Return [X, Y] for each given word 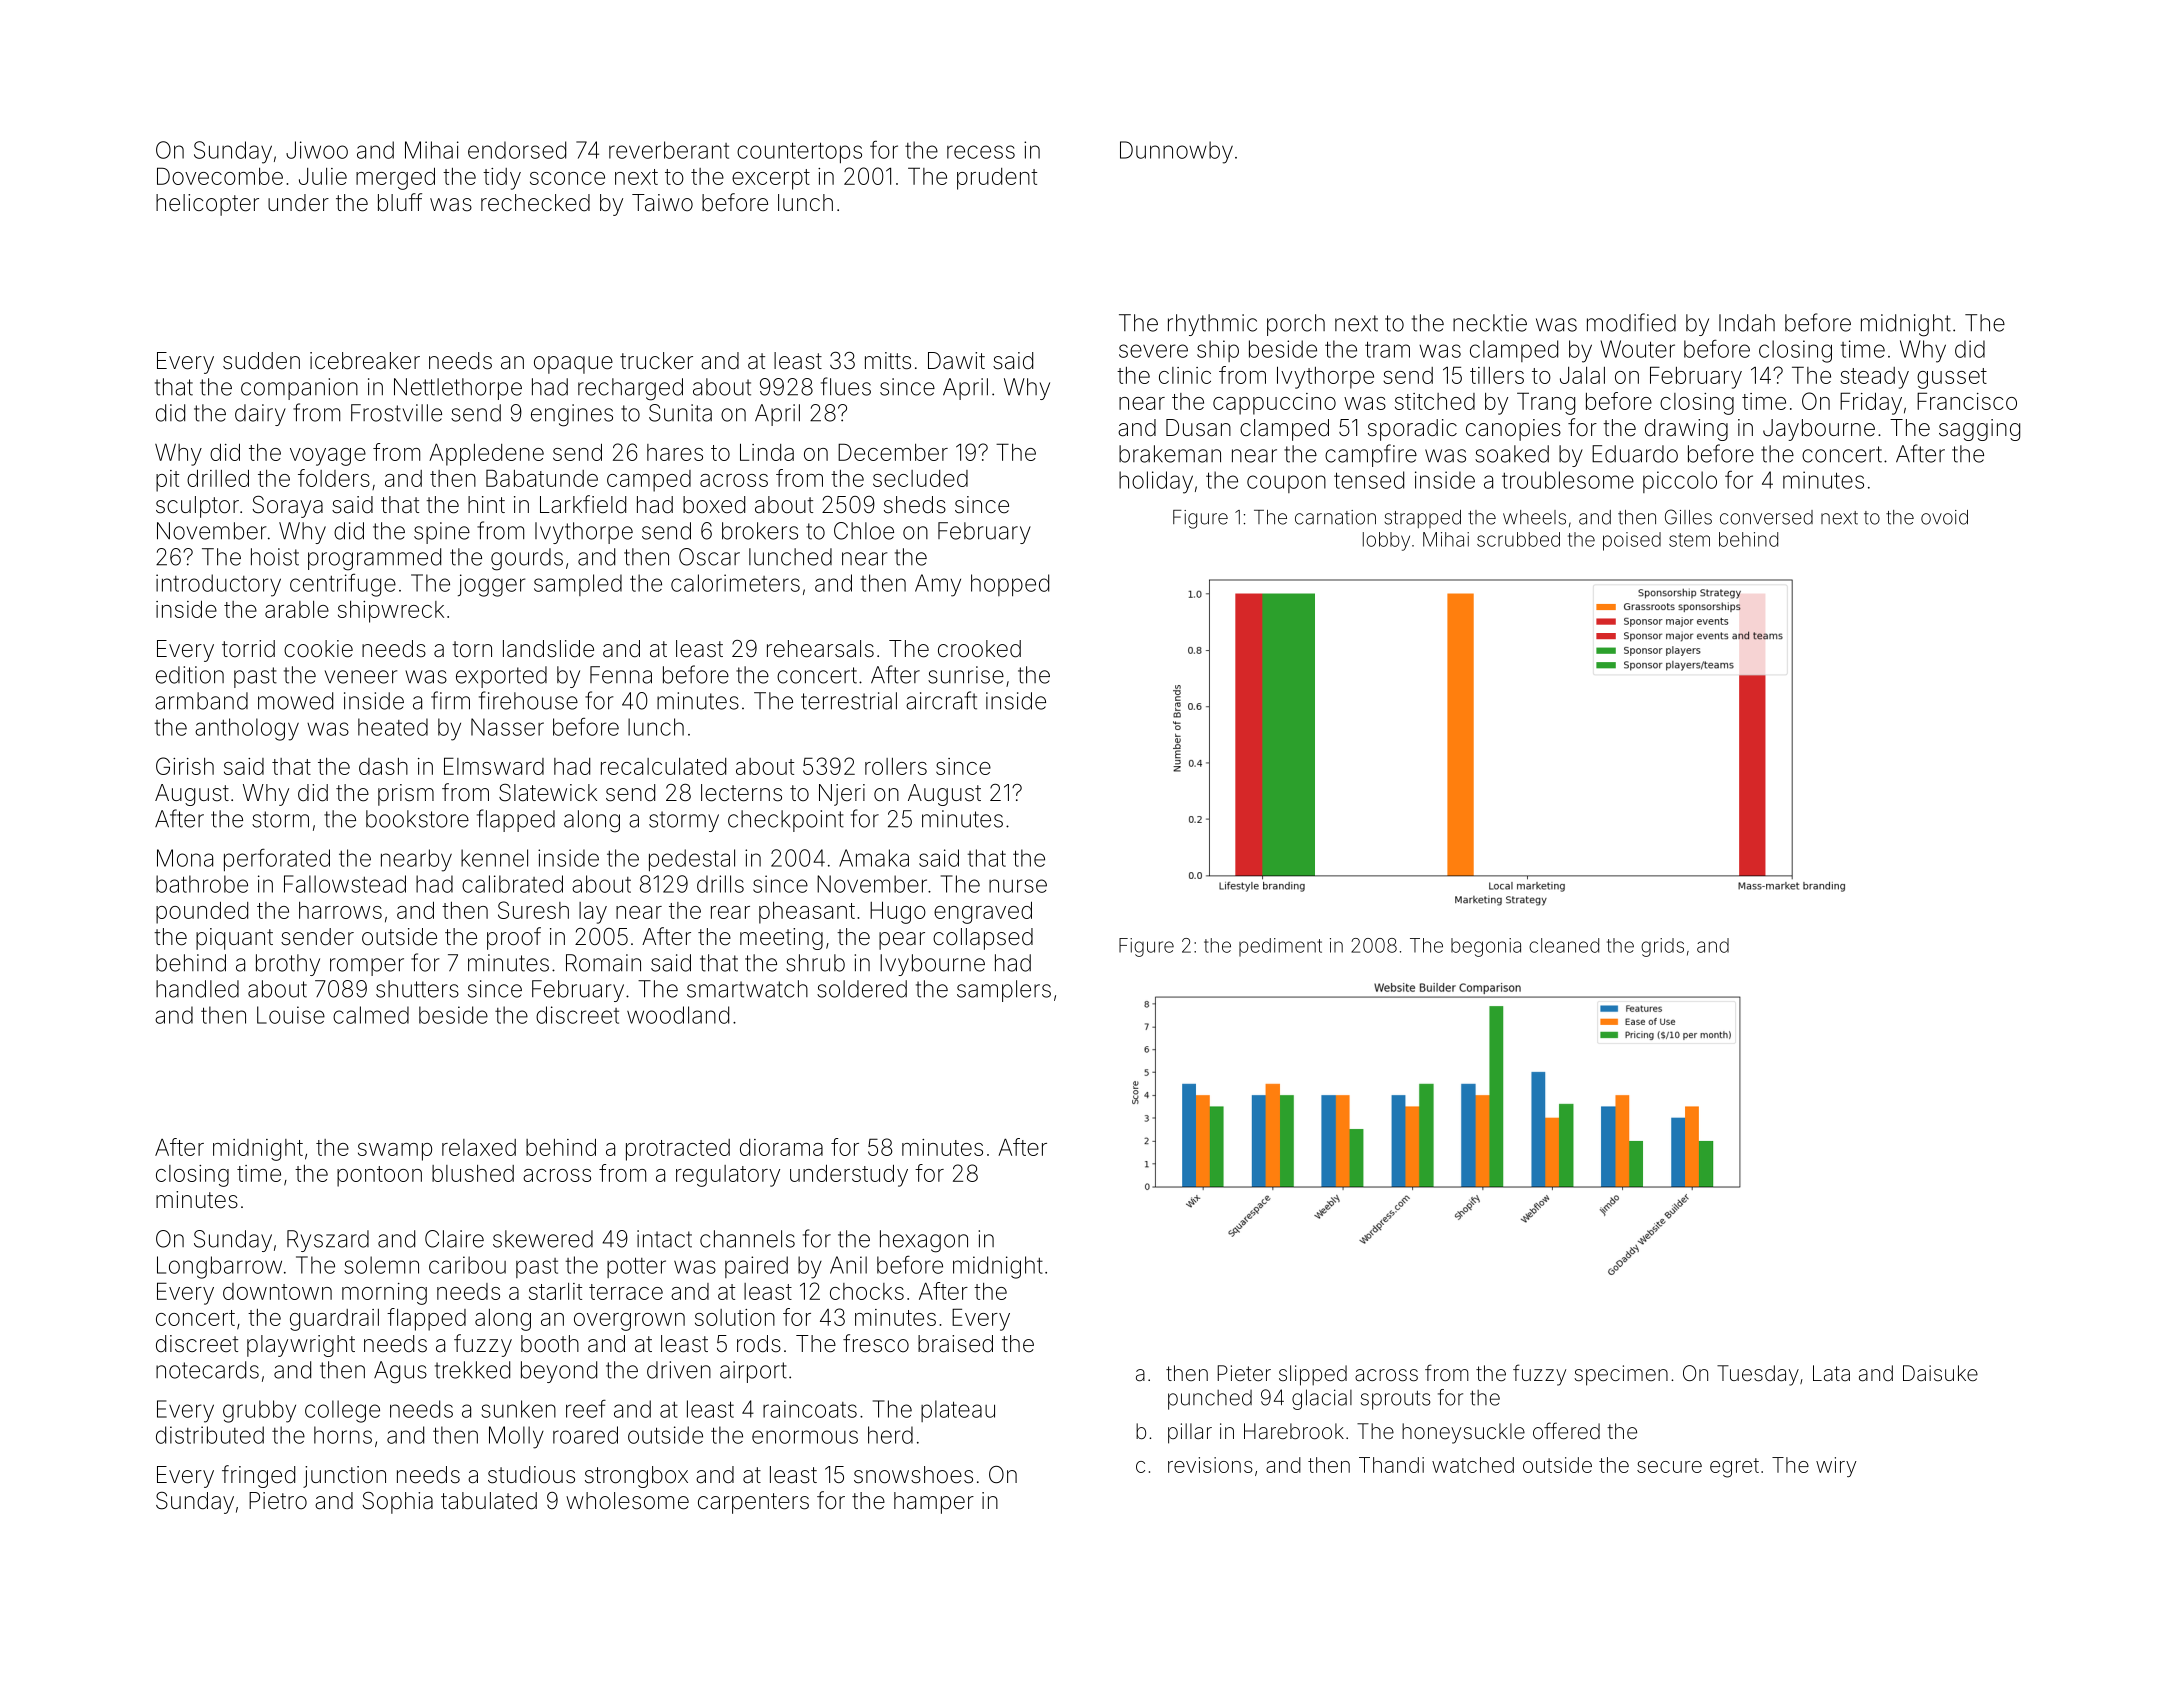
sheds [915, 505]
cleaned [1564, 945]
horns [343, 1435]
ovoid [1944, 517]
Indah [1747, 323]
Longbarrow [219, 1267]
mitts [888, 361]
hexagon [924, 1241]
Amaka [874, 858]
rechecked [535, 203]
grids [1662, 947]
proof [514, 938]
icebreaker [365, 361]
